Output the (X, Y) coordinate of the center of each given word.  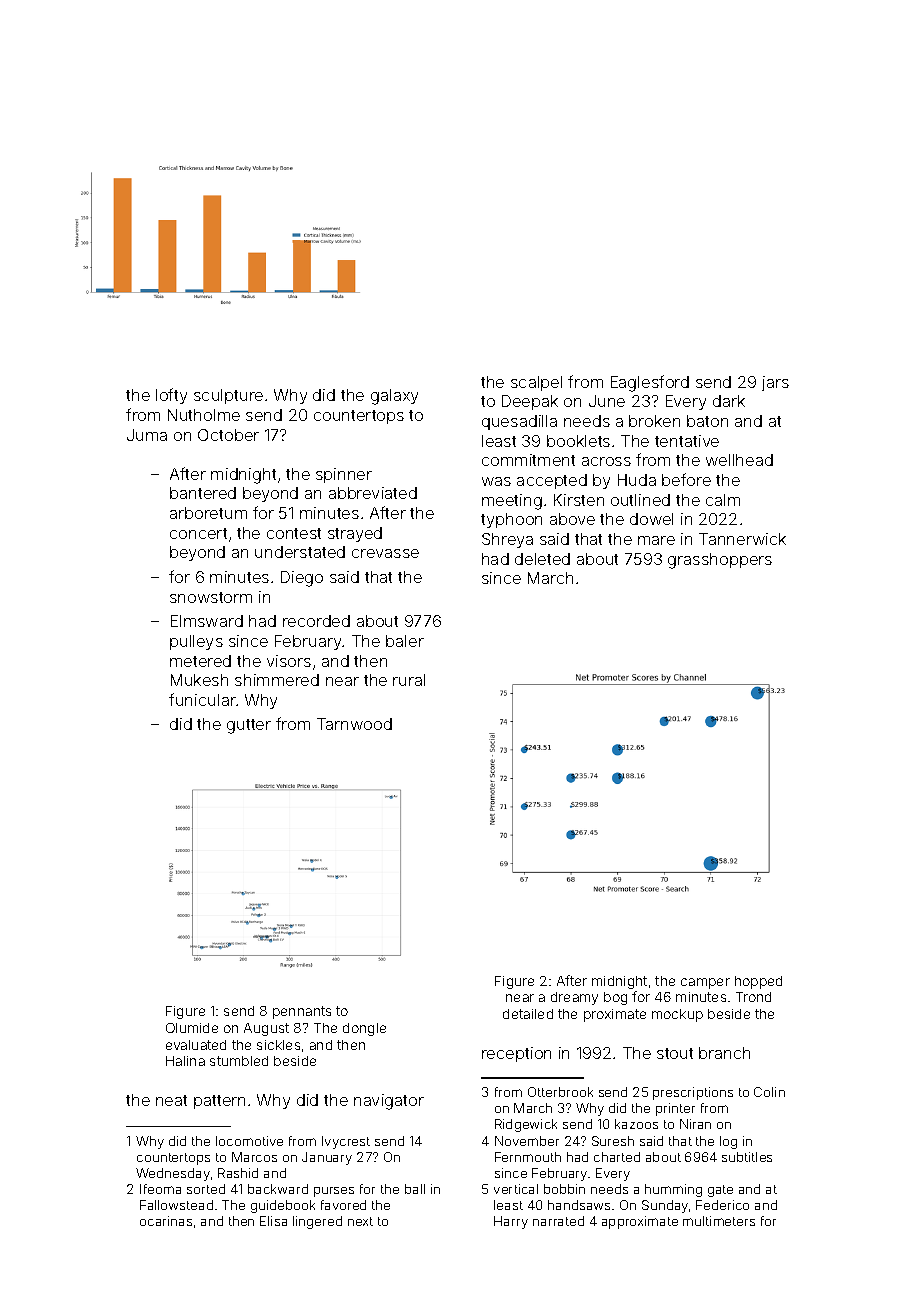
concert (198, 533)
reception (516, 1054)
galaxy (394, 397)
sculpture (228, 396)
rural (409, 680)
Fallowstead (176, 1205)
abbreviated (373, 493)
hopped (758, 982)
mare (656, 540)
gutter (249, 726)
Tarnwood (354, 724)
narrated (558, 1221)
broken (654, 421)
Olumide (192, 1028)
